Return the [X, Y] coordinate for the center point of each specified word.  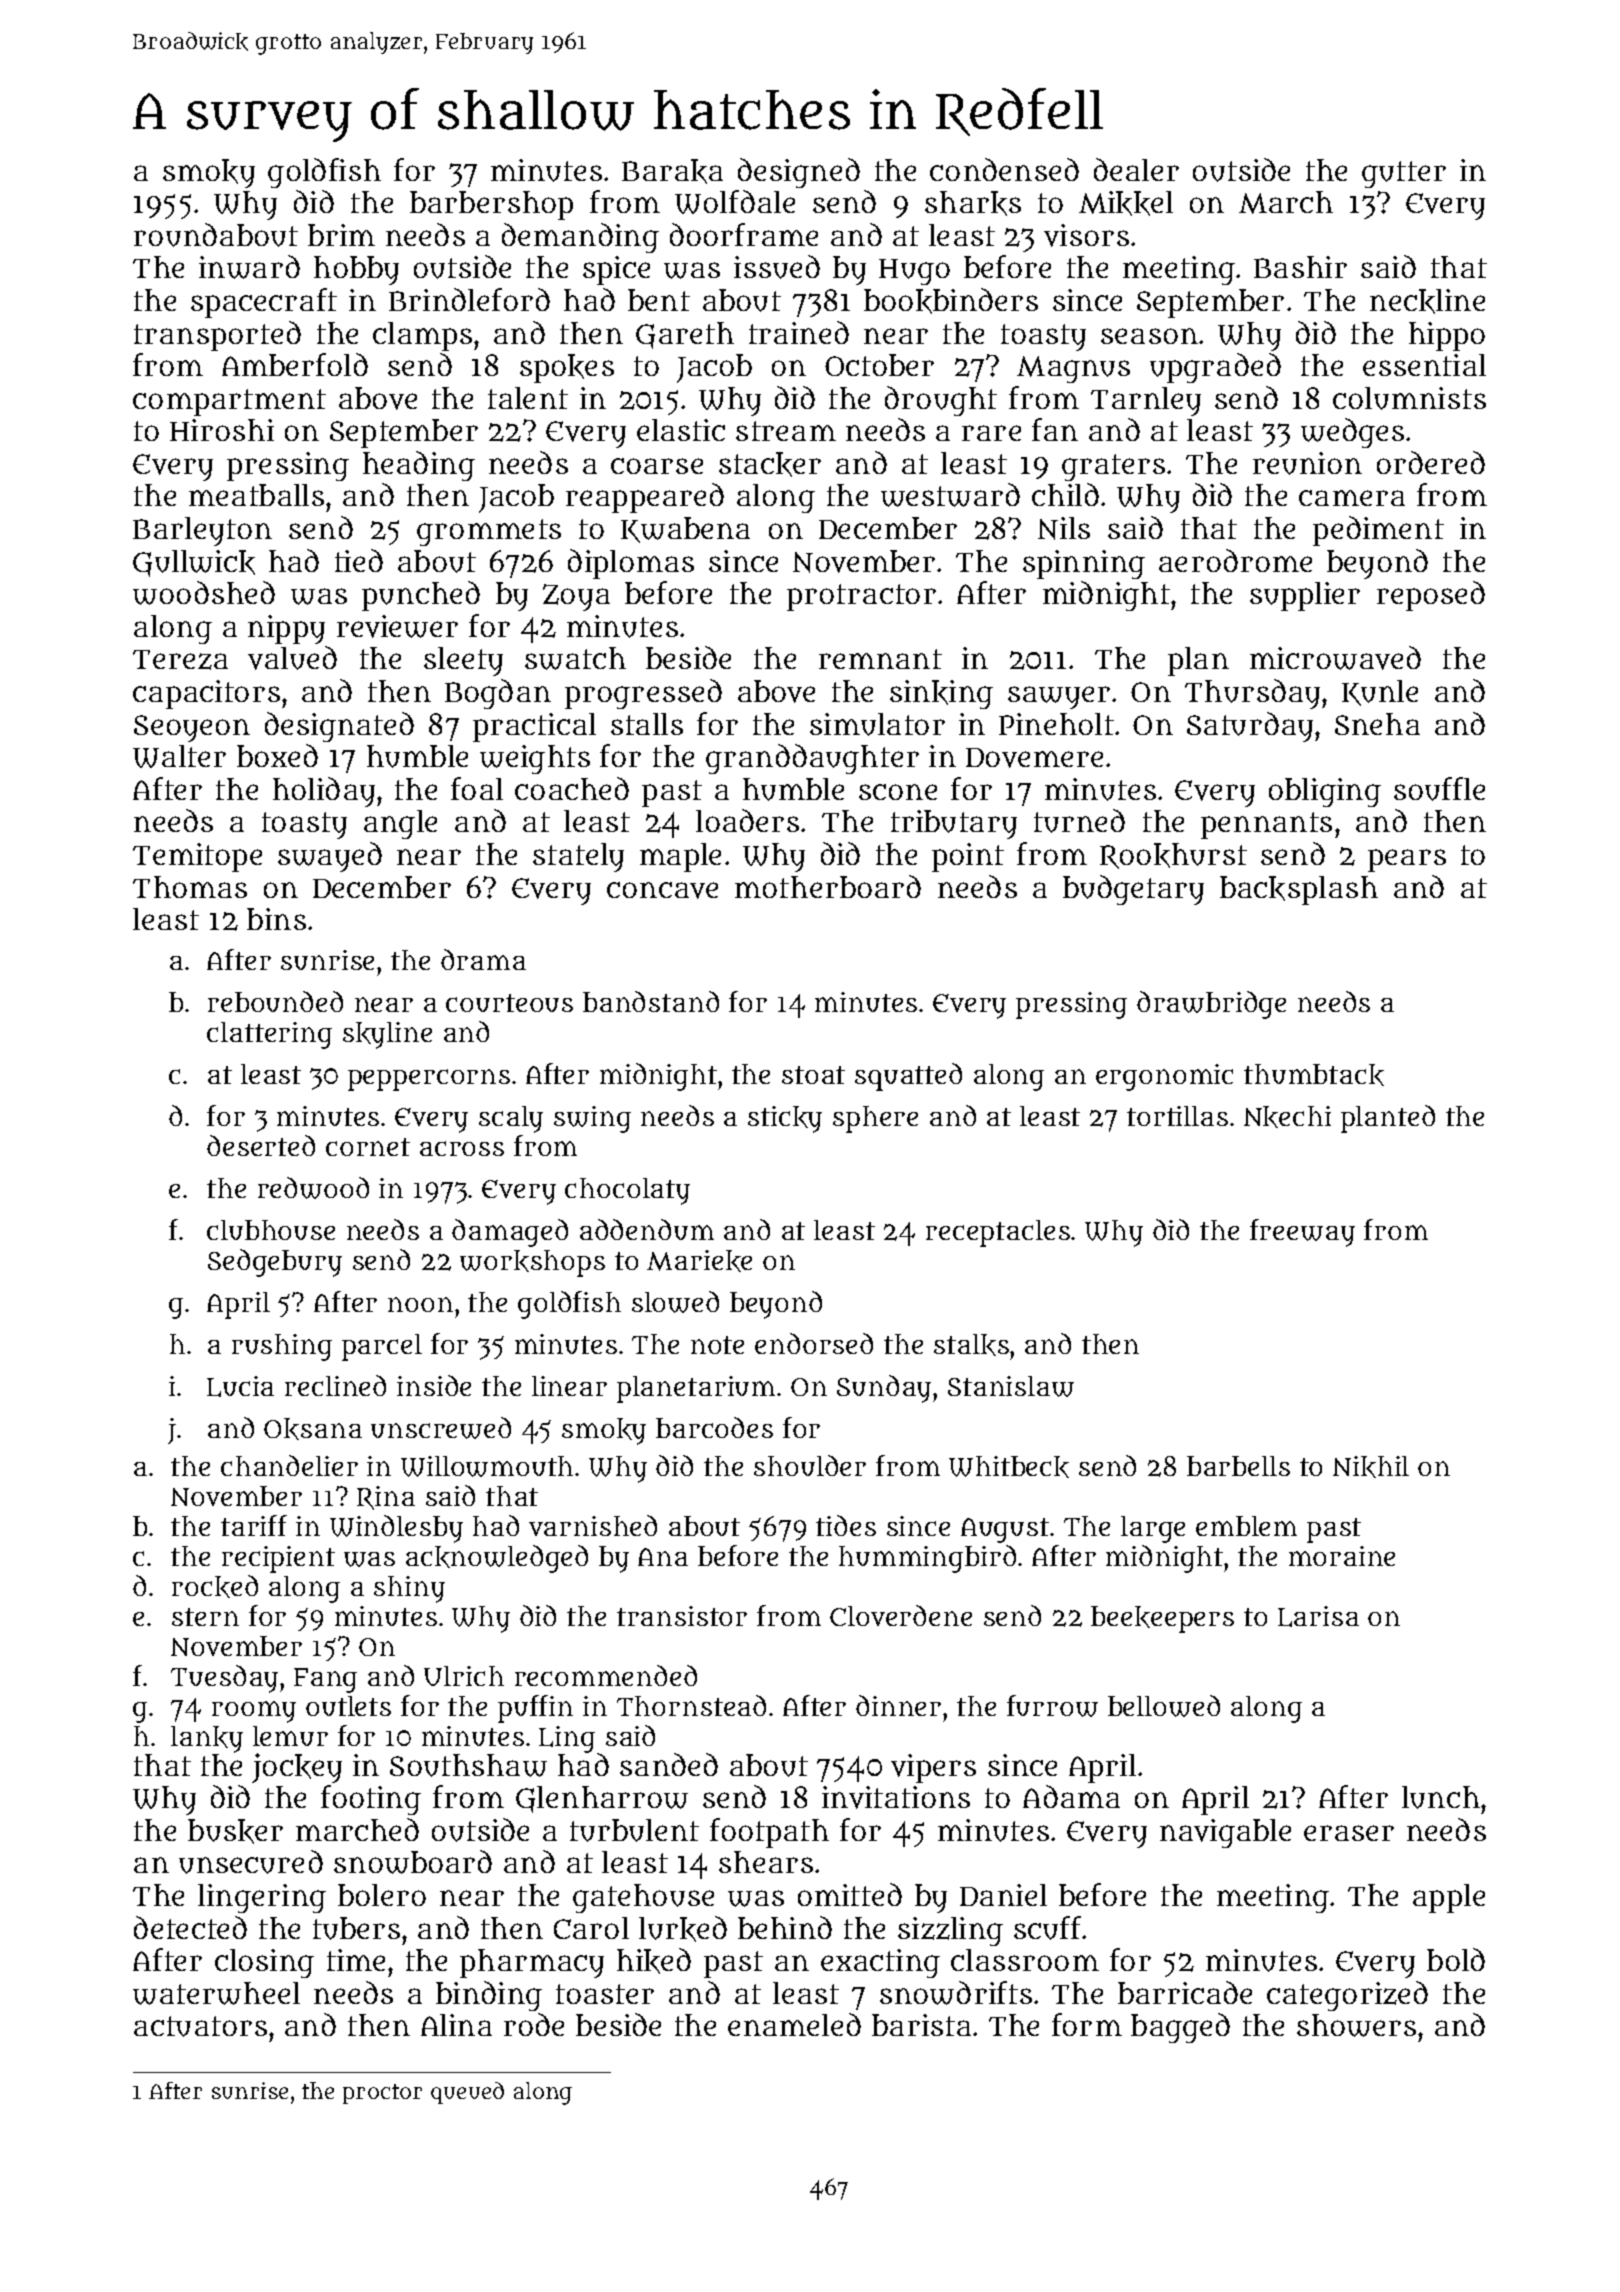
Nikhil [1371, 1467]
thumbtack [1314, 1075]
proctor [382, 2094]
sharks [973, 203]
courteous [509, 1003]
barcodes [714, 1427]
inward [249, 267]
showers [1356, 2025]
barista [921, 2025]
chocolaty [627, 1191]
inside [434, 1385]
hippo [1447, 336]
